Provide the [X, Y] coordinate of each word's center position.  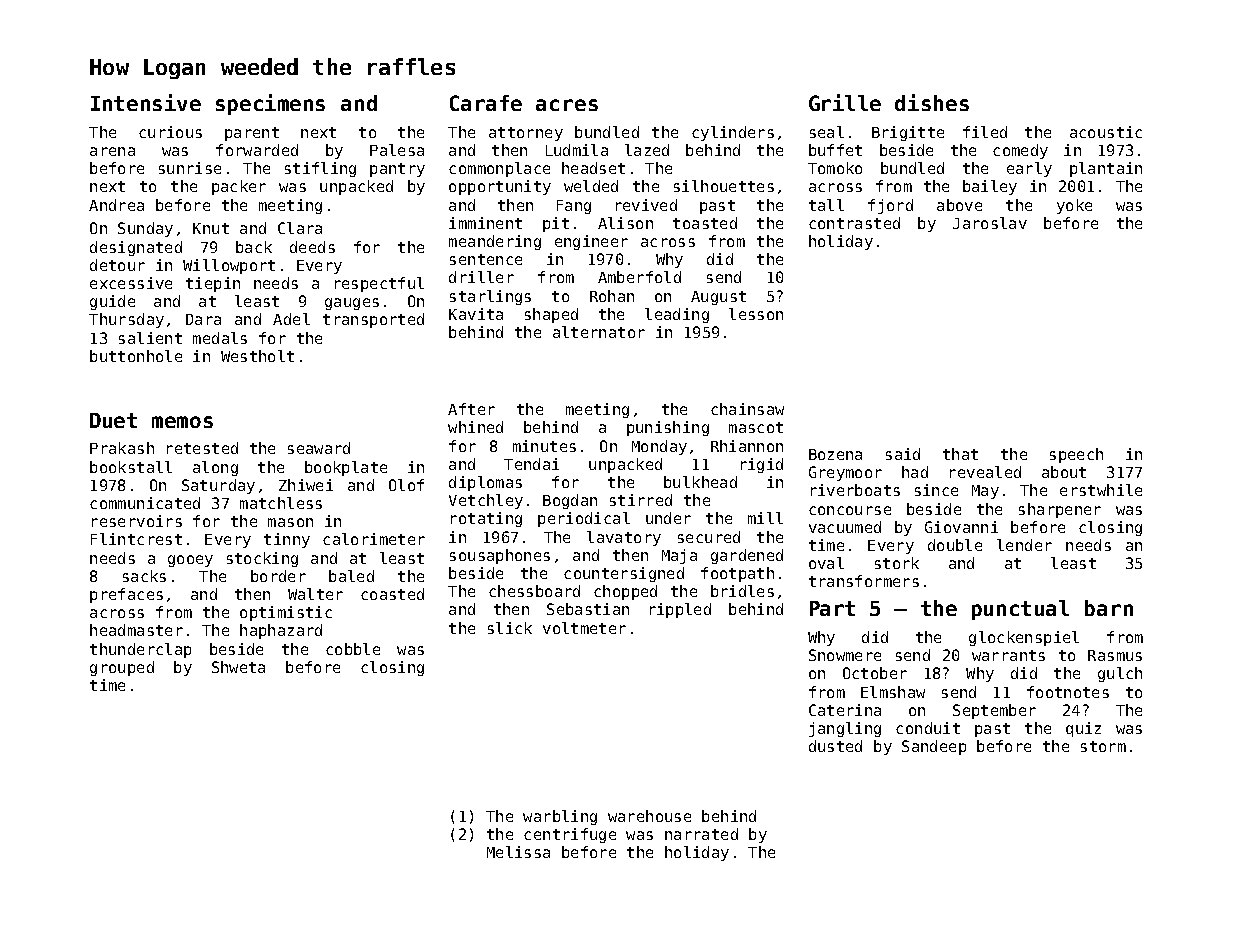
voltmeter [584, 628]
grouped [122, 668]
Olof [406, 485]
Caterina [845, 710]
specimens [270, 104]
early [1029, 169]
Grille [845, 102]
